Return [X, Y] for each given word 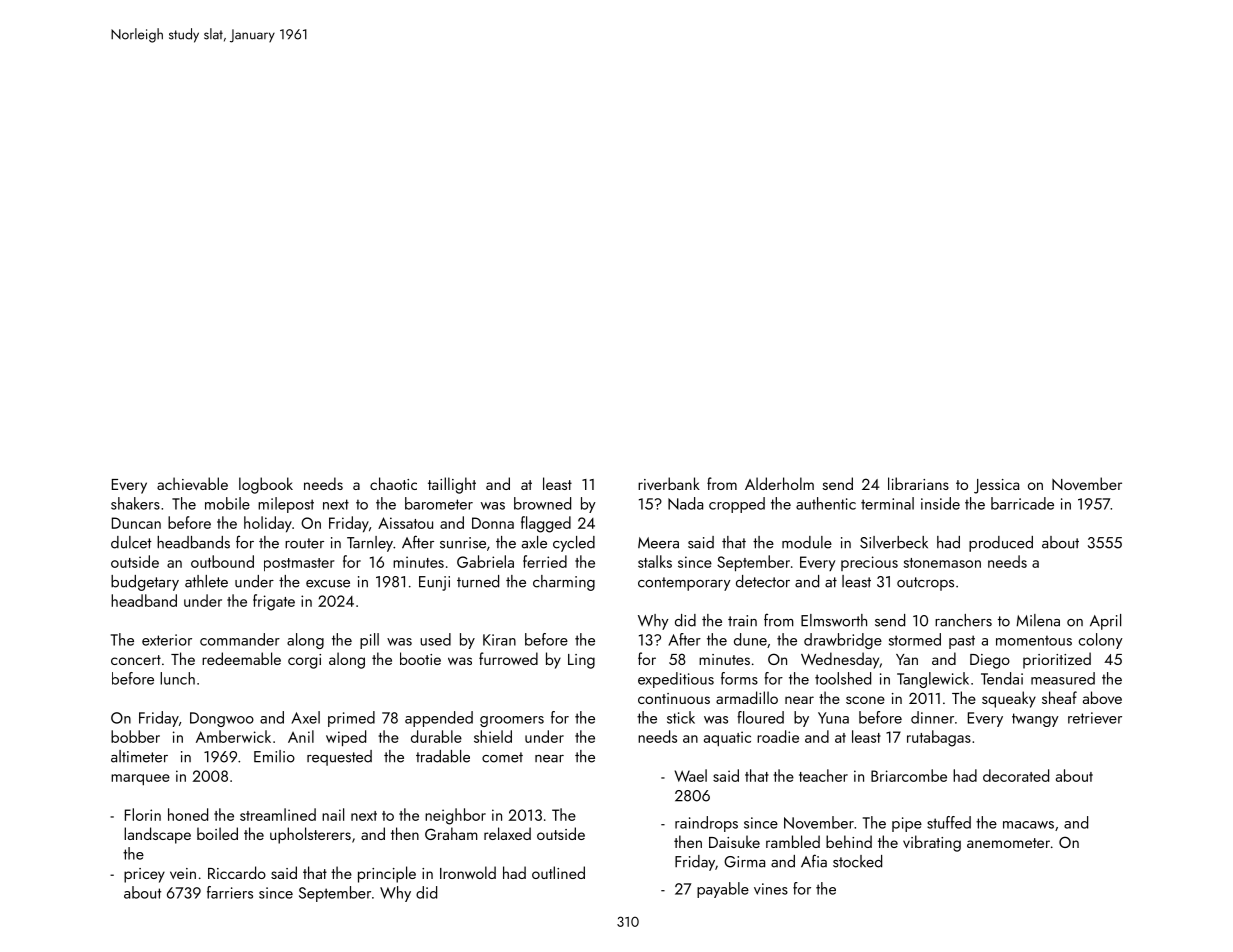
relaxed [507, 833]
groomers [512, 721]
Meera [658, 543]
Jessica [996, 486]
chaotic [393, 483]
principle [387, 874]
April [1105, 622]
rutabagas [939, 738]
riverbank [669, 483]
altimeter [139, 756]
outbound [222, 561]
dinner [932, 717]
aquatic [727, 738]
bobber [135, 736]
